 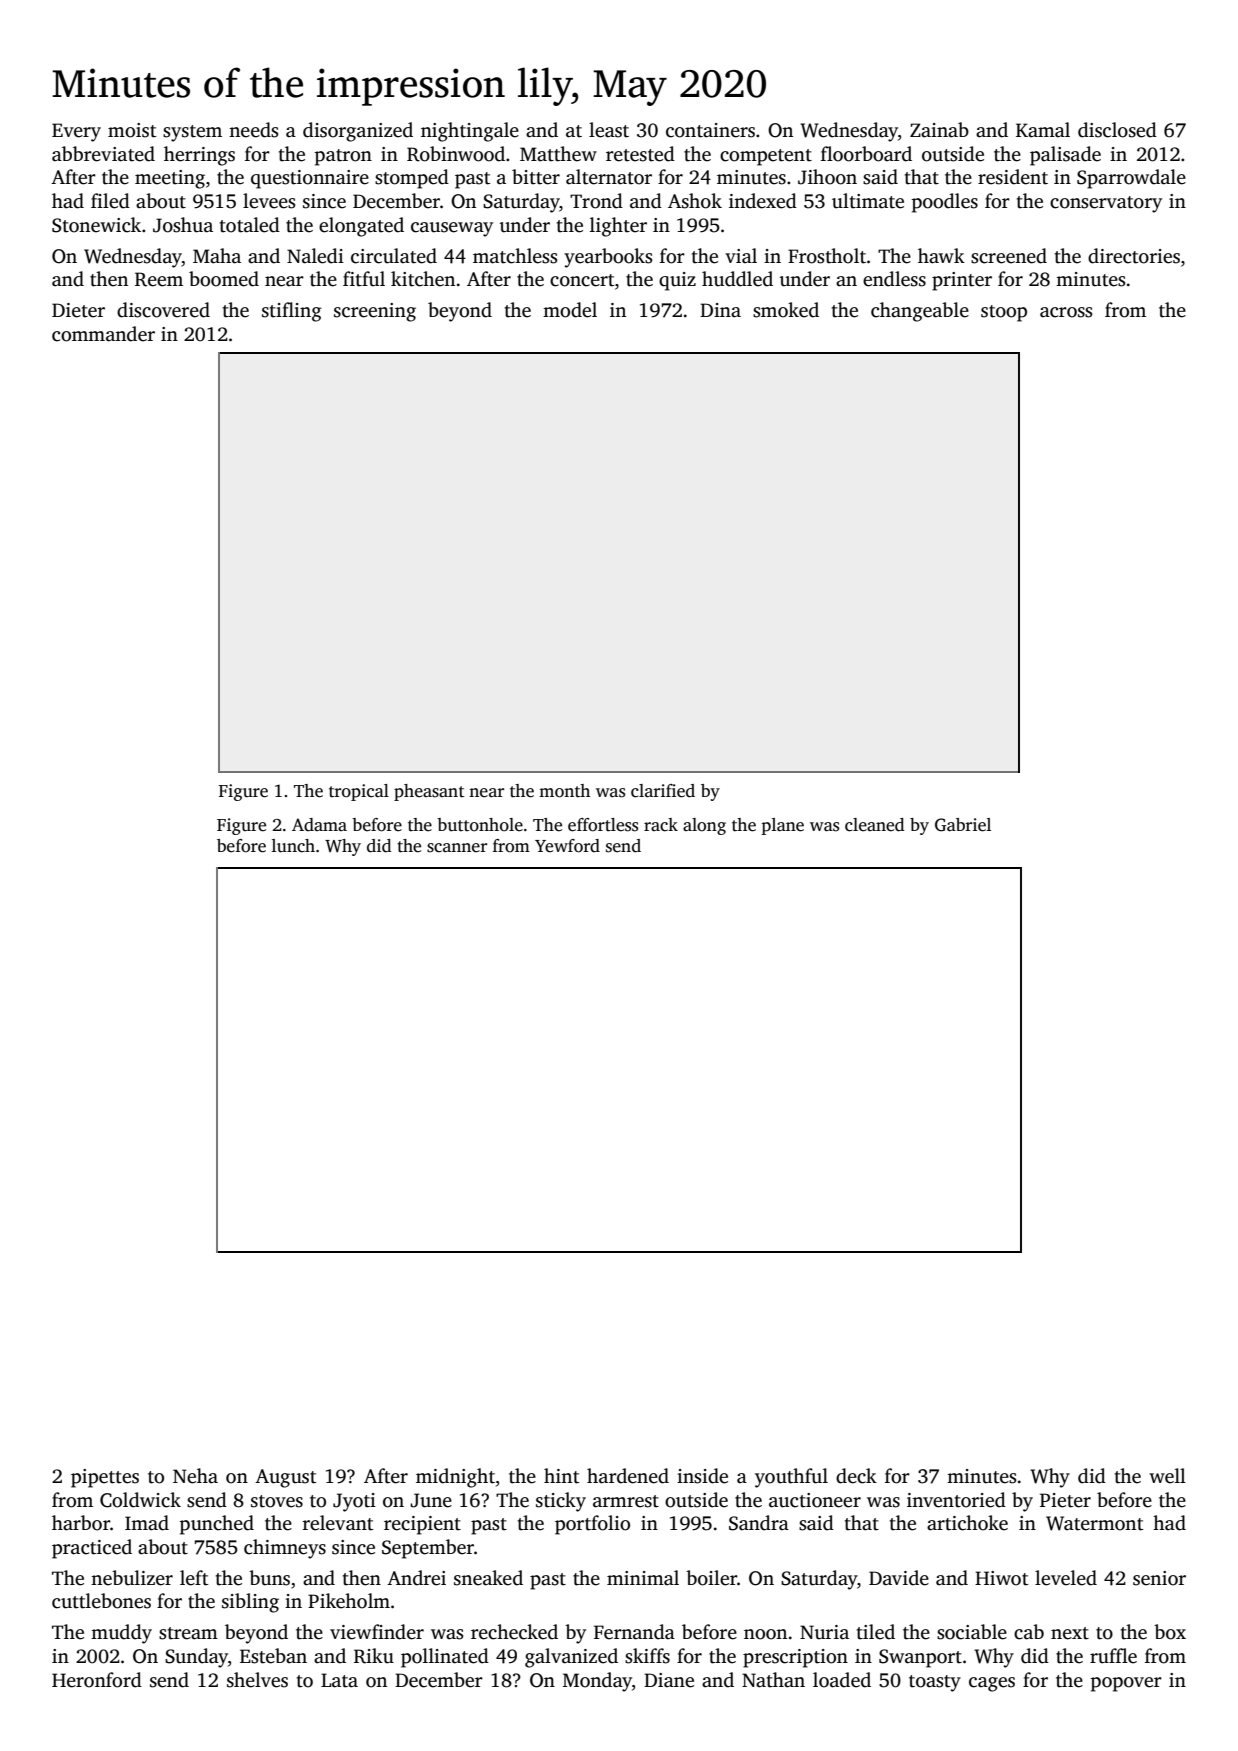 What do you see at coordinates (868, 201) in the page?
I see `ultimate` at bounding box center [868, 201].
